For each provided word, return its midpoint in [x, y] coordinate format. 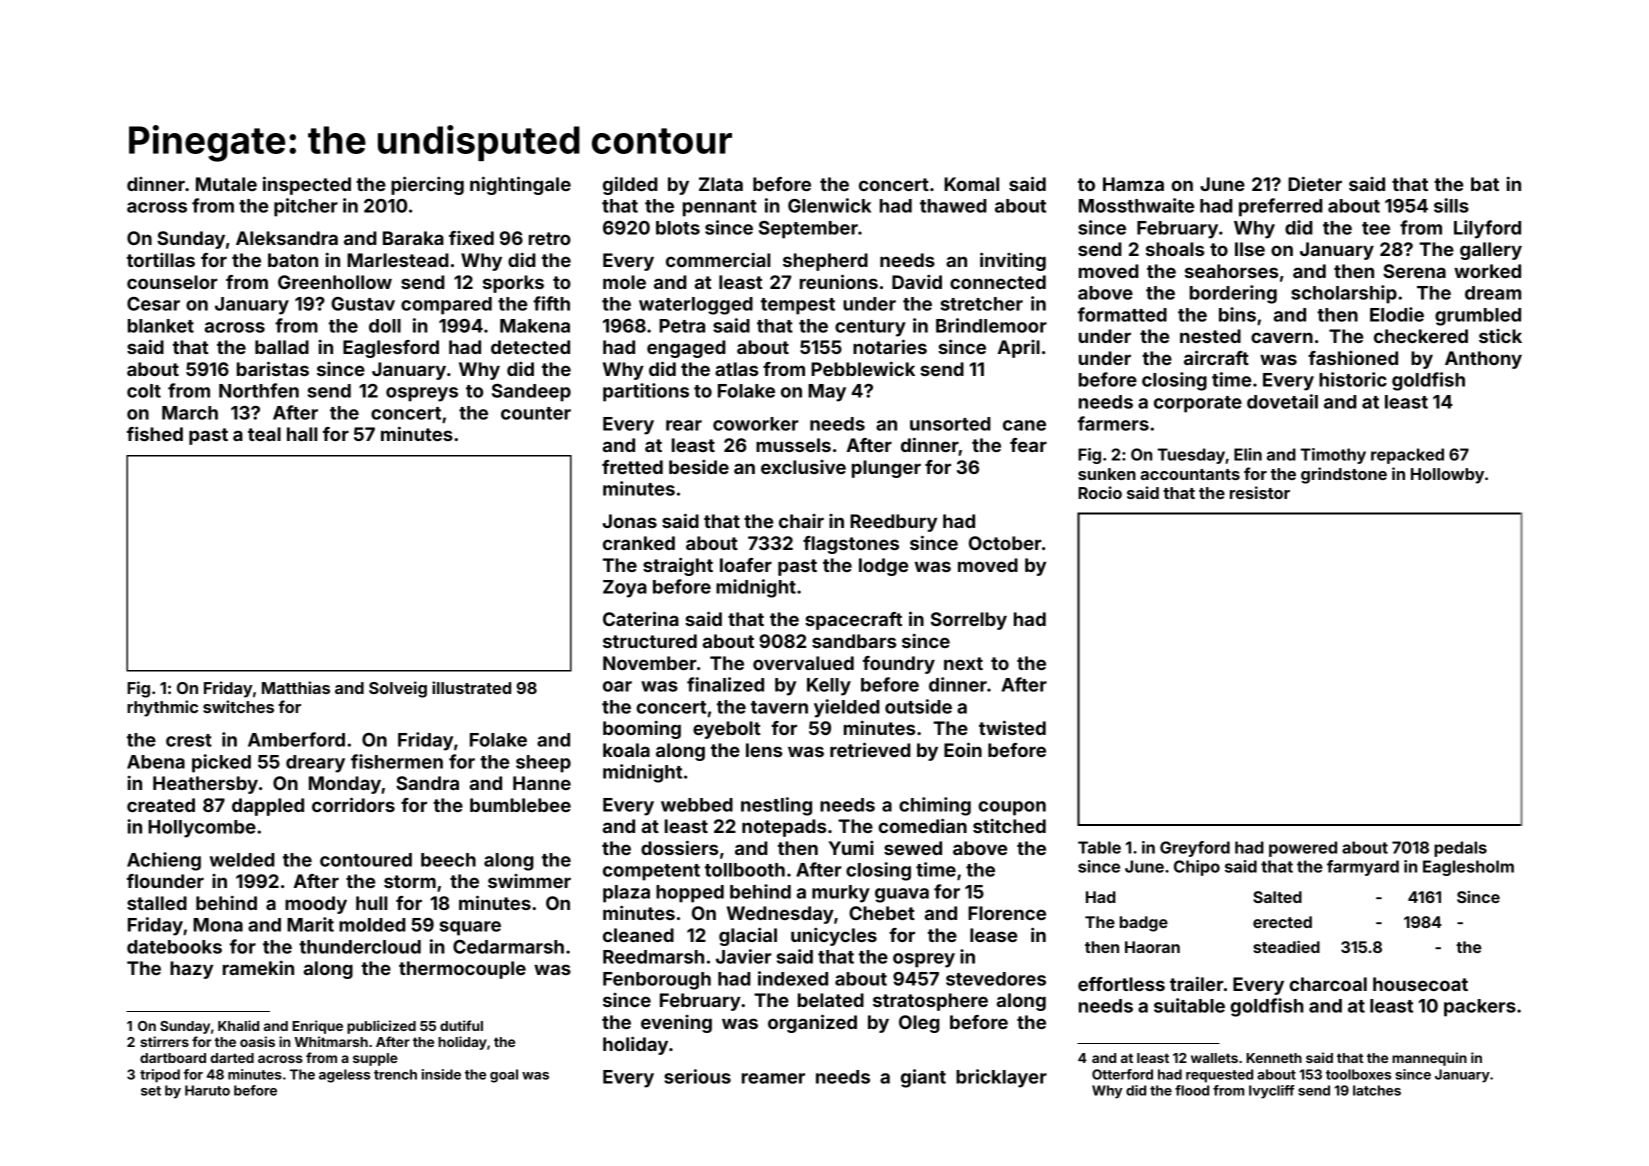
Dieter [1315, 183]
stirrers [164, 1041]
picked [221, 763]
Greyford [1195, 849]
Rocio [1100, 492]
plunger [886, 469]
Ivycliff [1271, 1092]
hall [302, 434]
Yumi [851, 848]
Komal [971, 184]
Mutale [226, 184]
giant [923, 1078]
